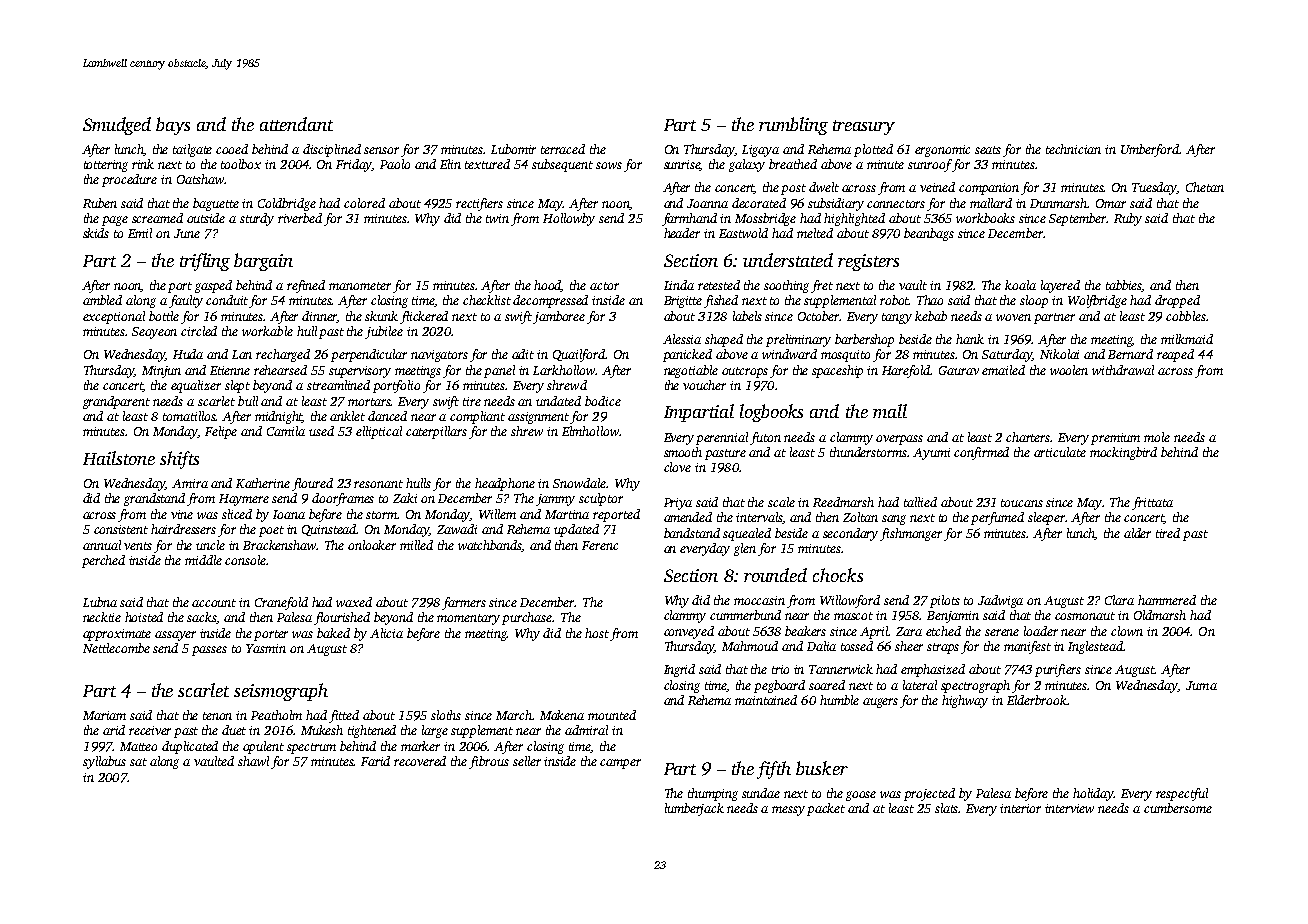  I want to click on Hollowby, so click(569, 219).
